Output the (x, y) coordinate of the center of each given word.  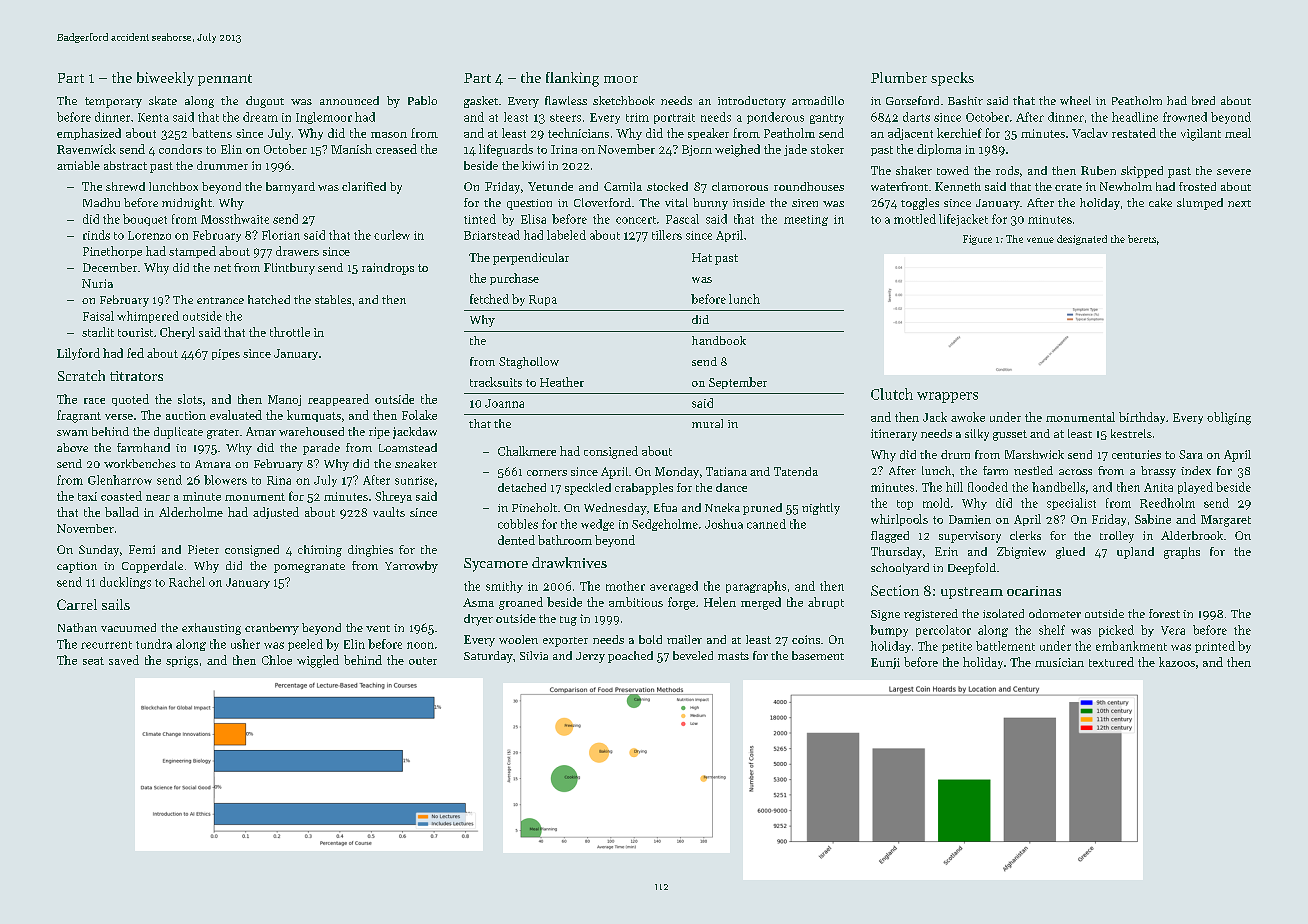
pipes (226, 354)
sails (116, 604)
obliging (1229, 418)
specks (952, 79)
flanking (572, 79)
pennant (225, 80)
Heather (562, 382)
